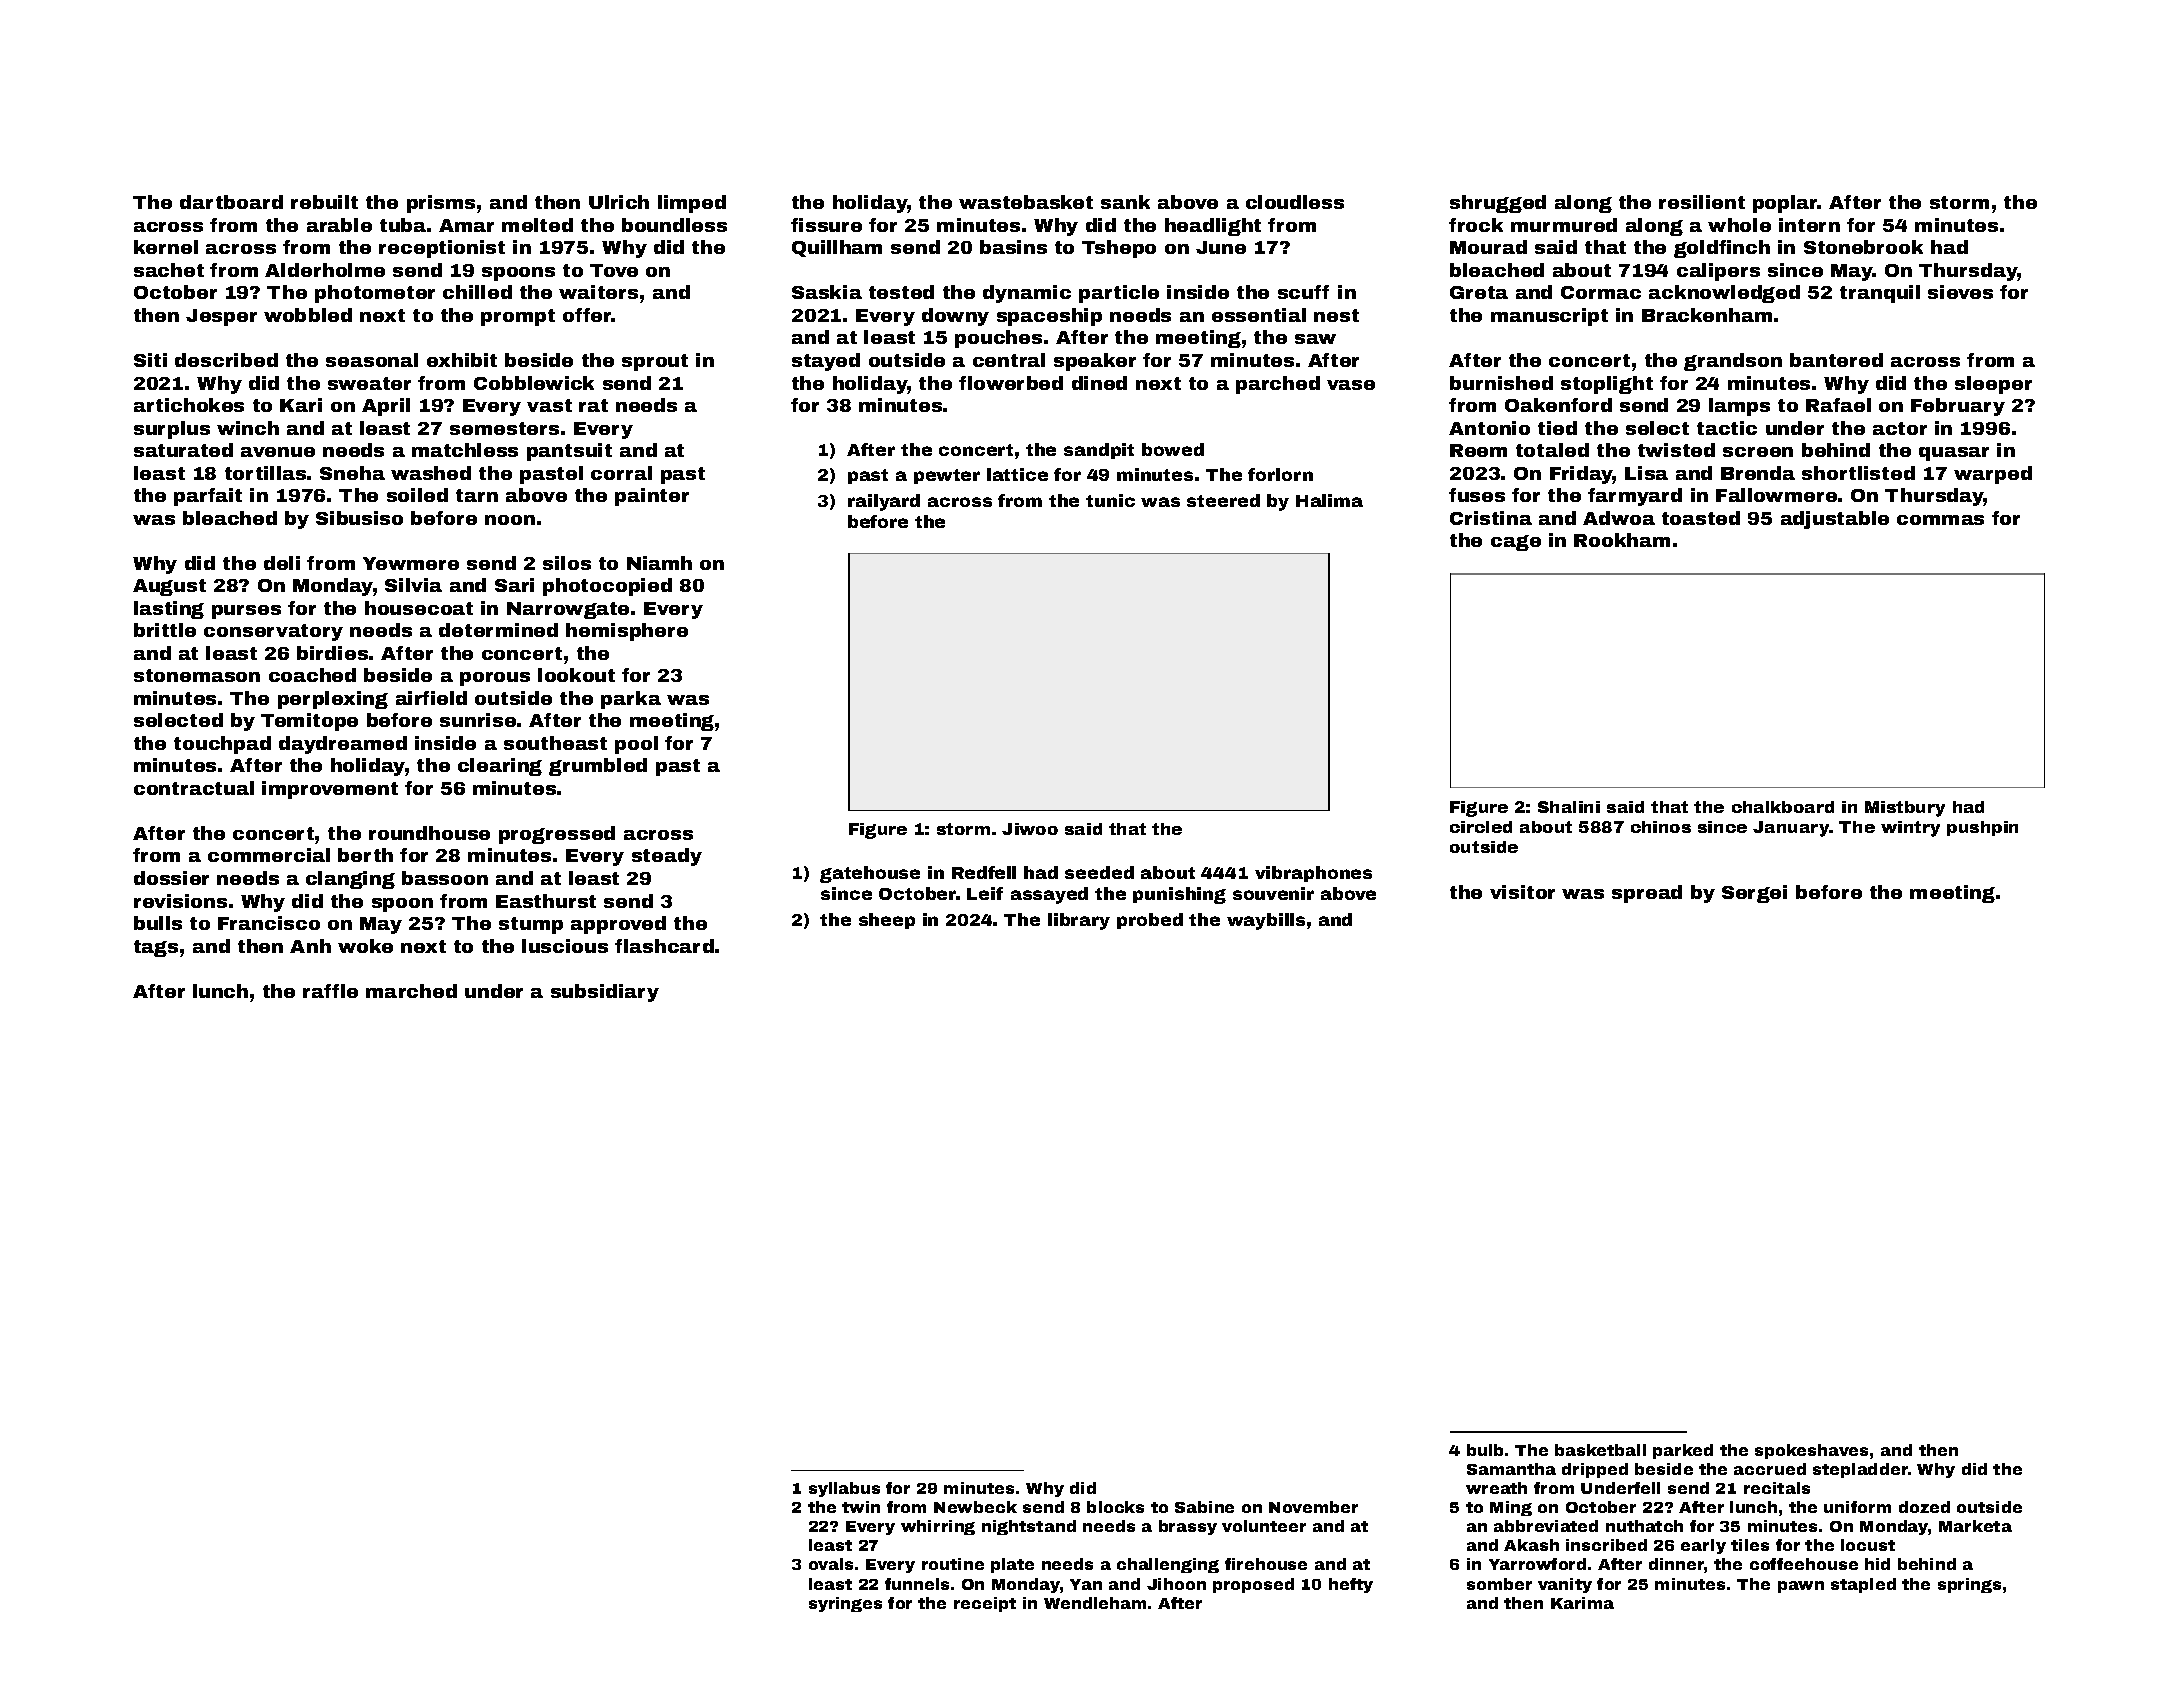 This screenshot has height=1683, width=2178. Describe the element at coordinates (1905, 809) in the screenshot. I see `Mistbury` at that location.
